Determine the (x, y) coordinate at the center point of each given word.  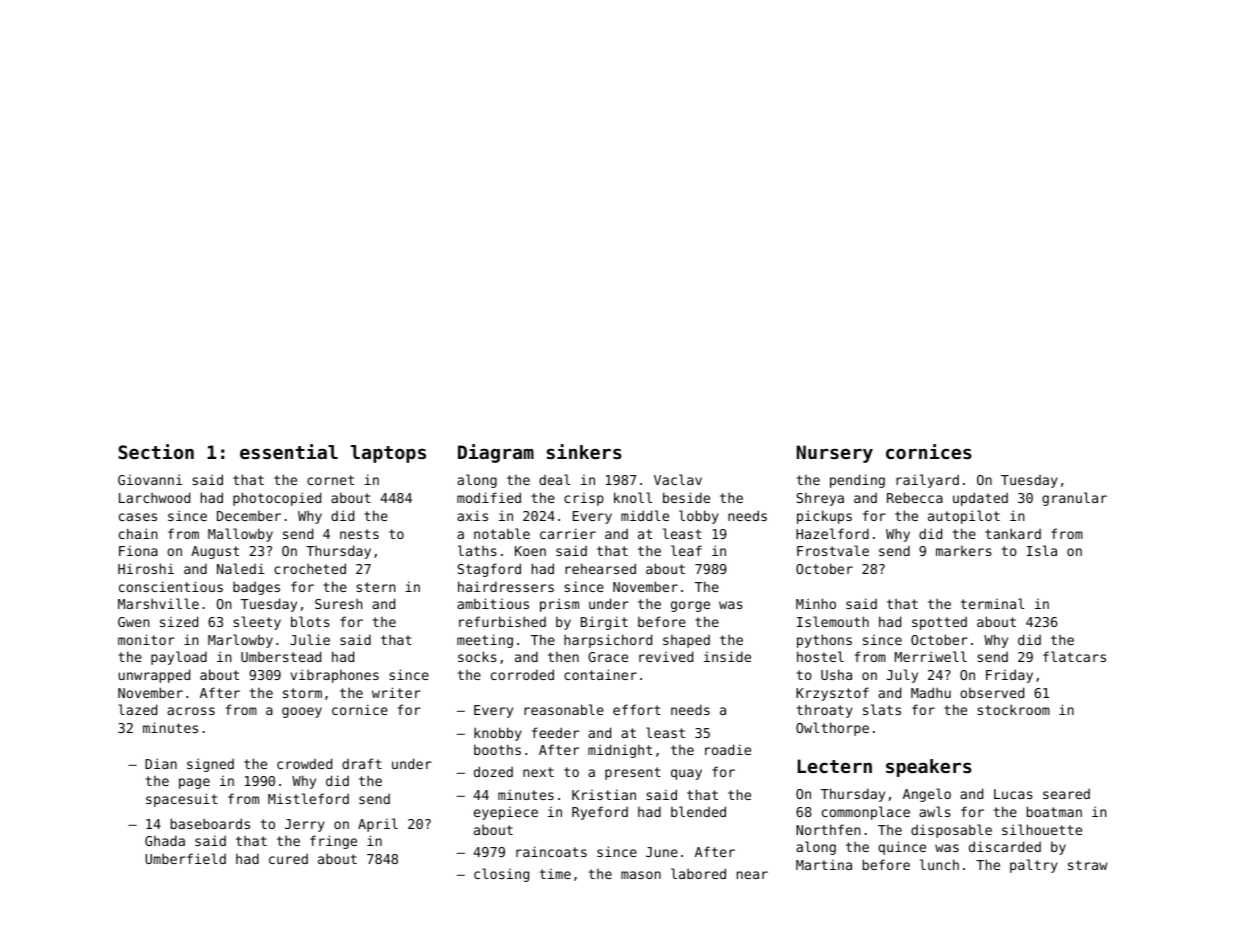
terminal (992, 603)
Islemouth (833, 621)
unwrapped (154, 676)
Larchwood (154, 497)
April (378, 825)
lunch (939, 864)
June (662, 852)
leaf (686, 550)
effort (637, 709)
